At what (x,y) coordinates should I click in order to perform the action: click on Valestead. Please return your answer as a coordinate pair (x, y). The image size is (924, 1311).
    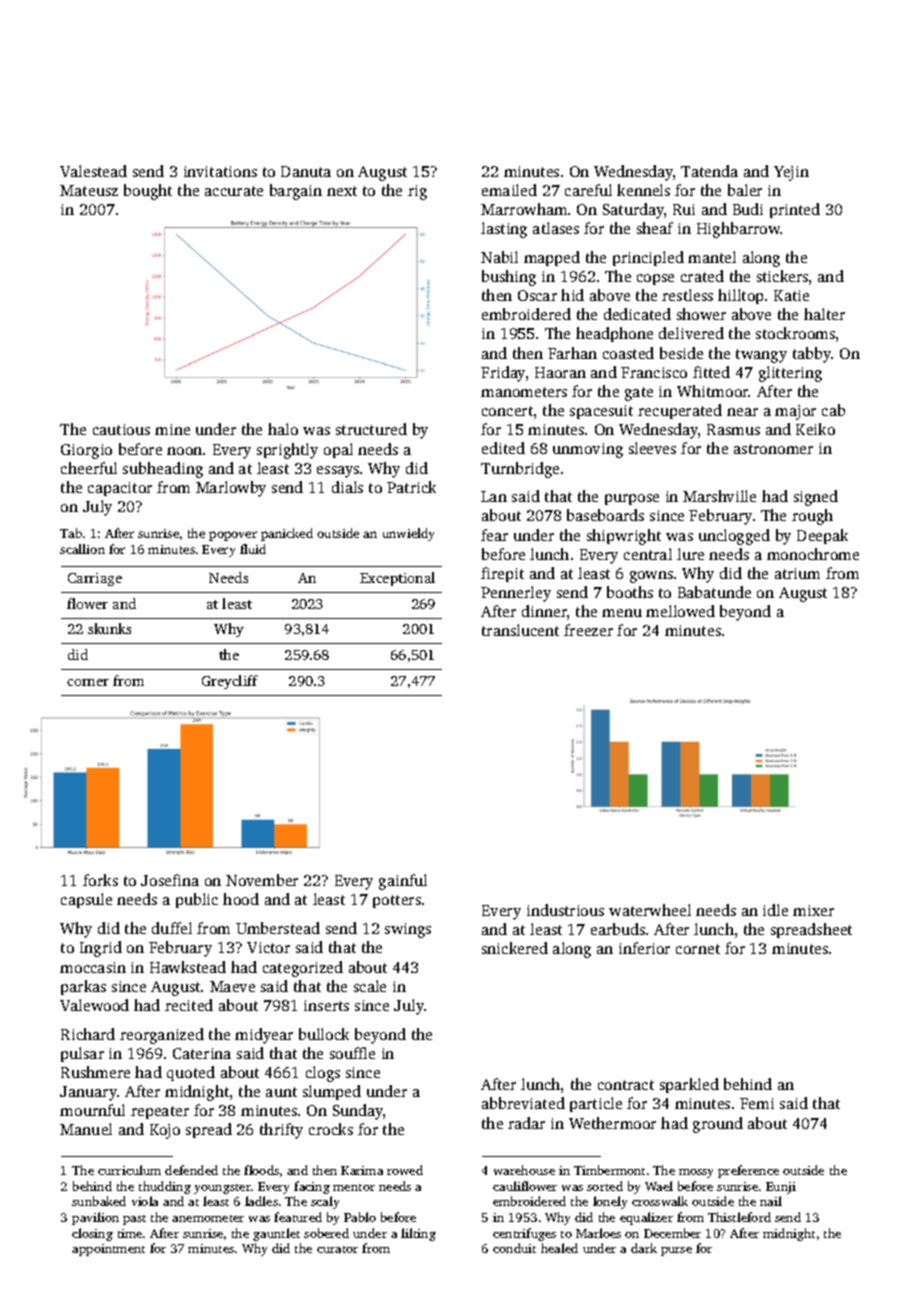
    Looking at the image, I should click on (93, 171).
